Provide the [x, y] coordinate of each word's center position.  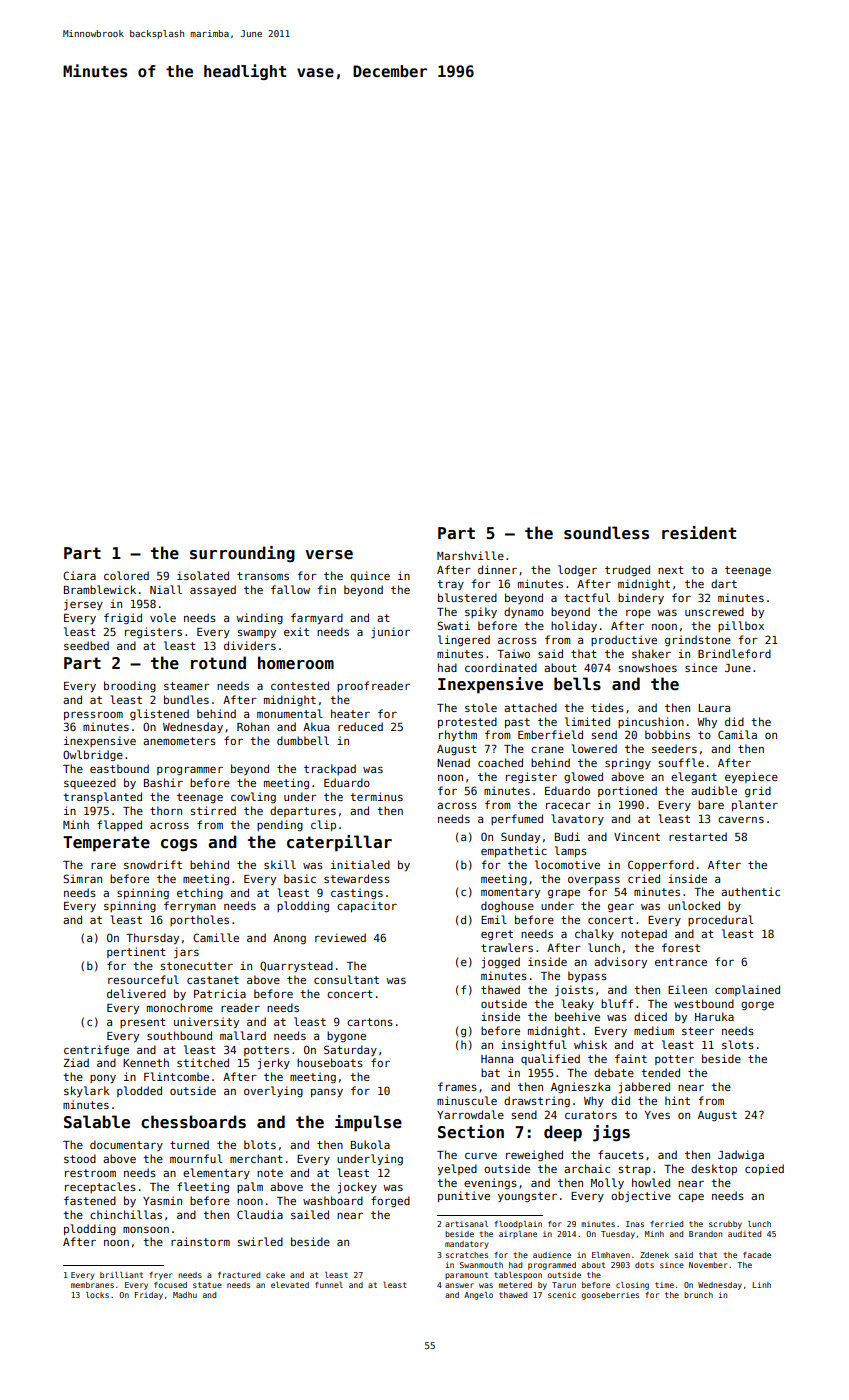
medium [654, 1030]
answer [459, 1285]
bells [577, 684]
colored [126, 575]
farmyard [317, 618]
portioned [627, 791]
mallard [243, 1035]
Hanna [497, 1059]
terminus [376, 796]
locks [97, 1295]
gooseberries [610, 1296]
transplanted [102, 797]
